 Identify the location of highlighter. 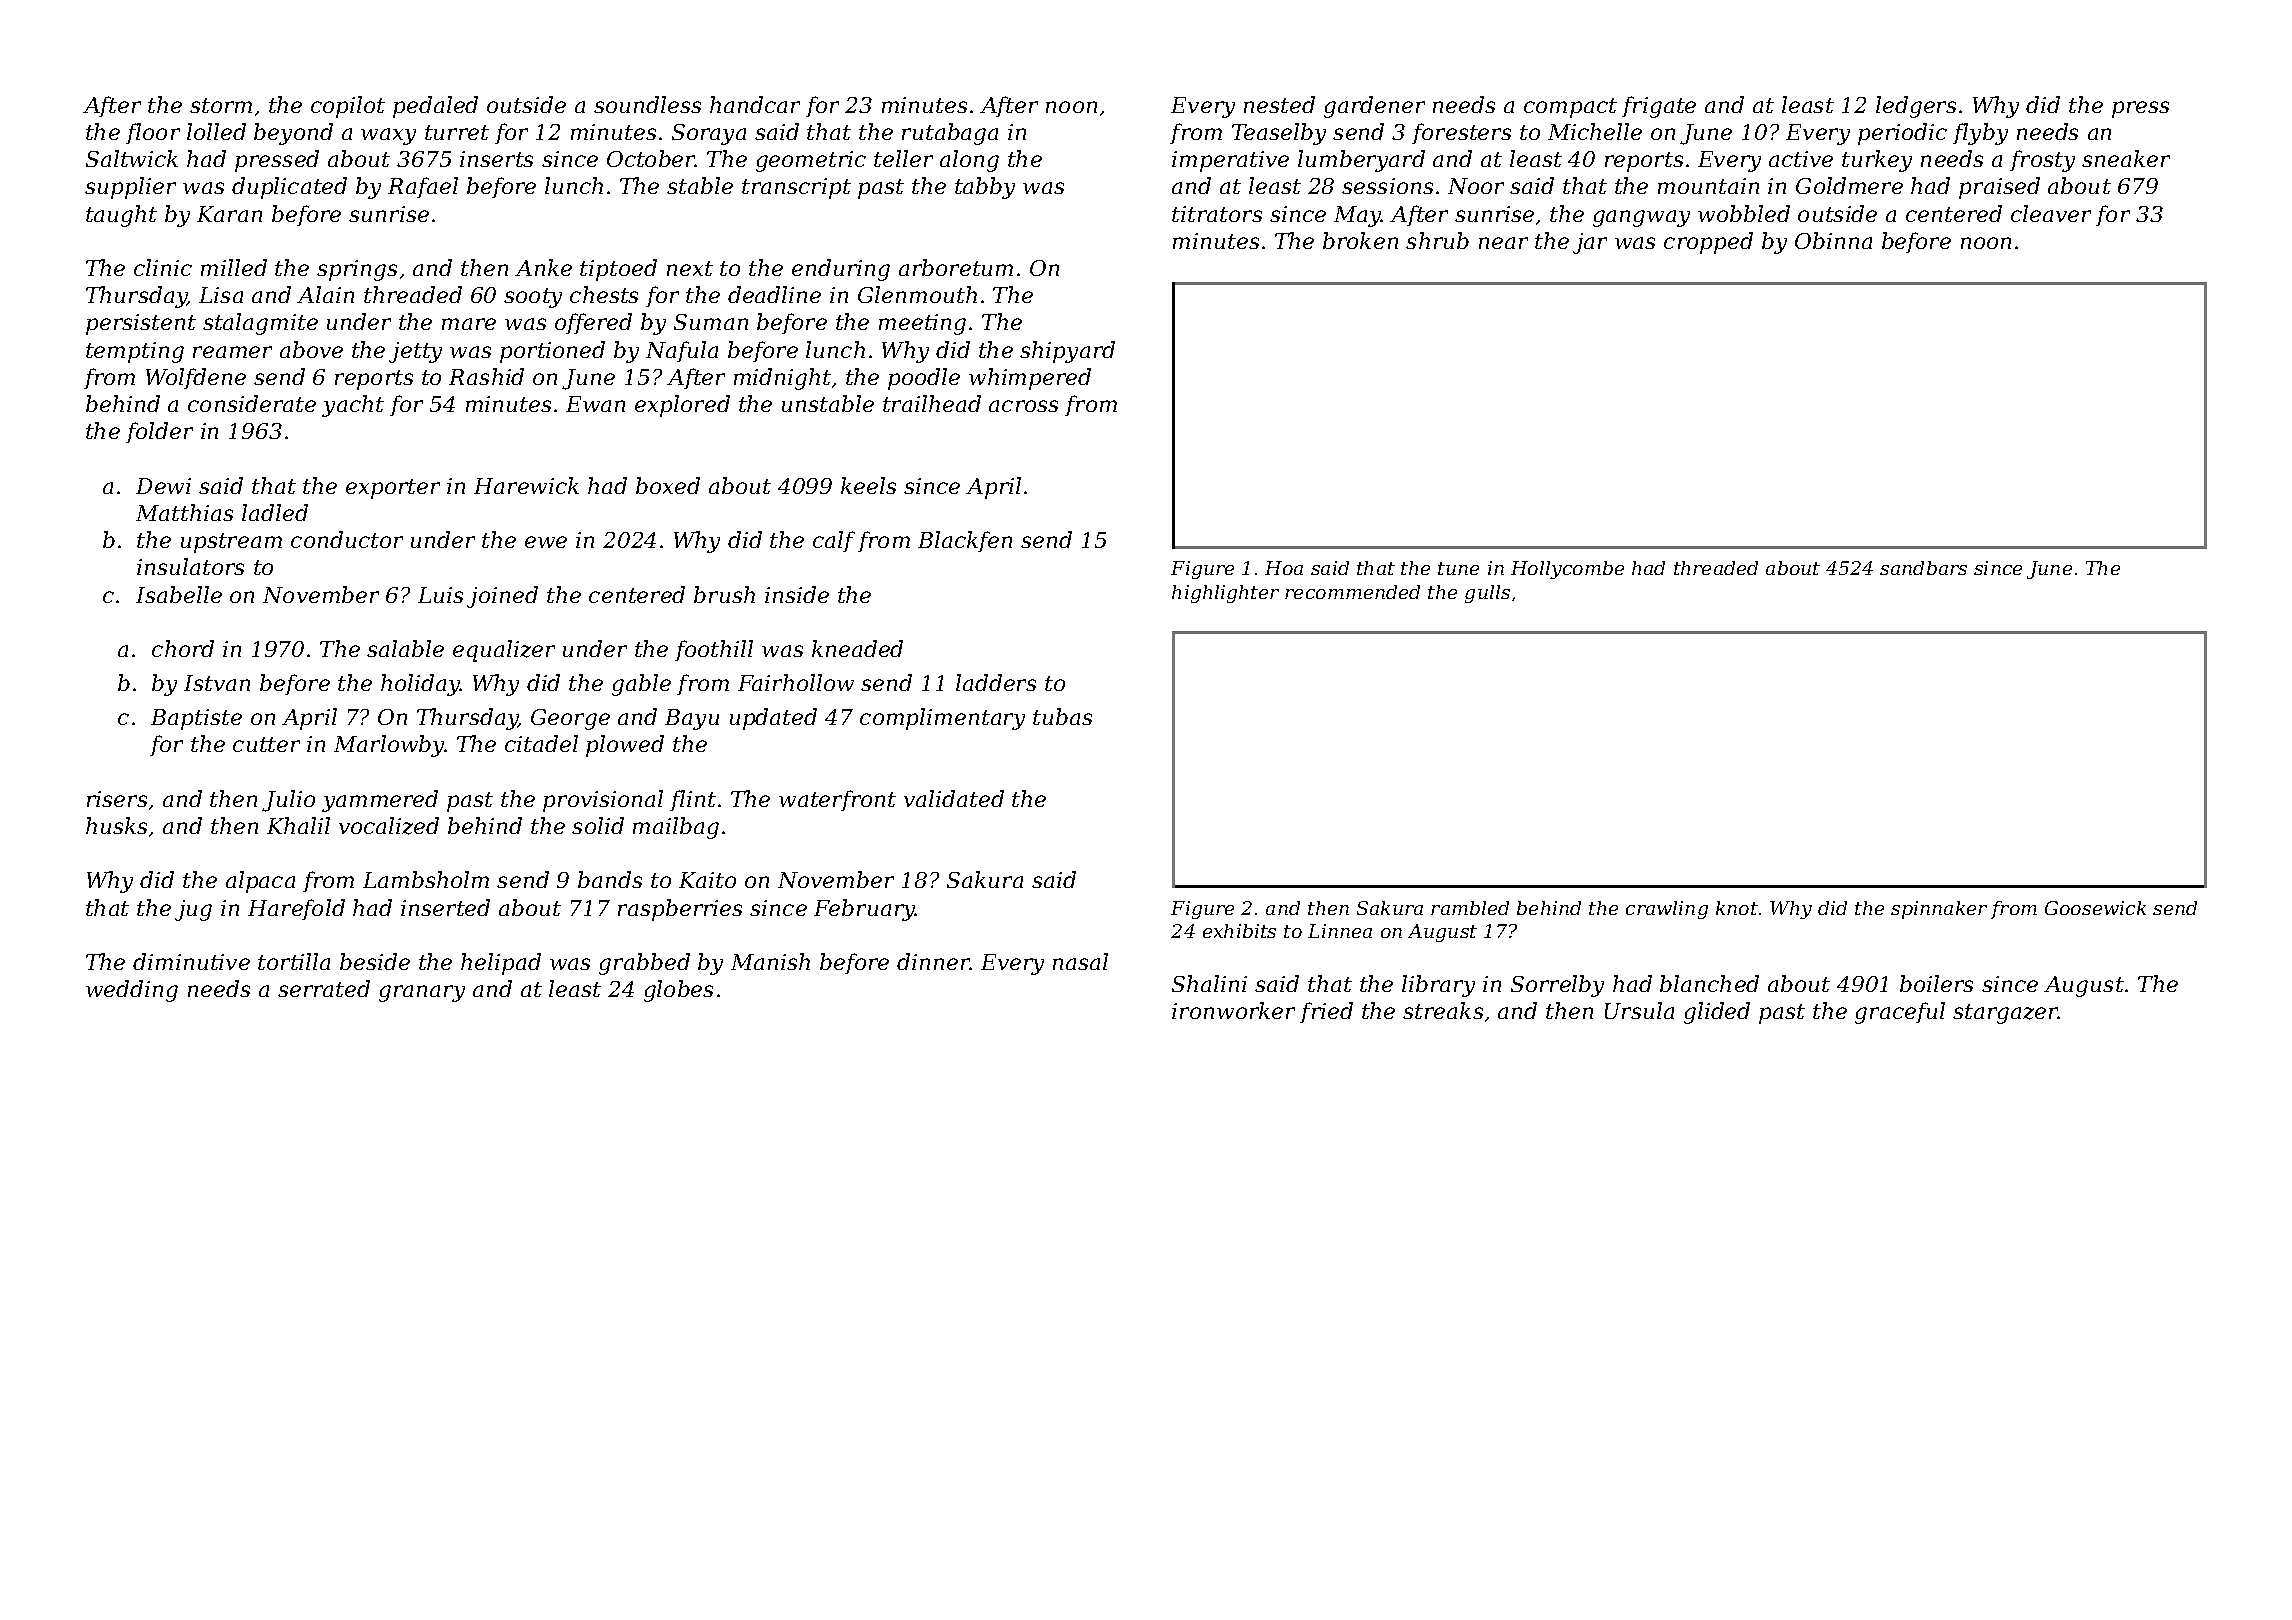
(1225, 594).
